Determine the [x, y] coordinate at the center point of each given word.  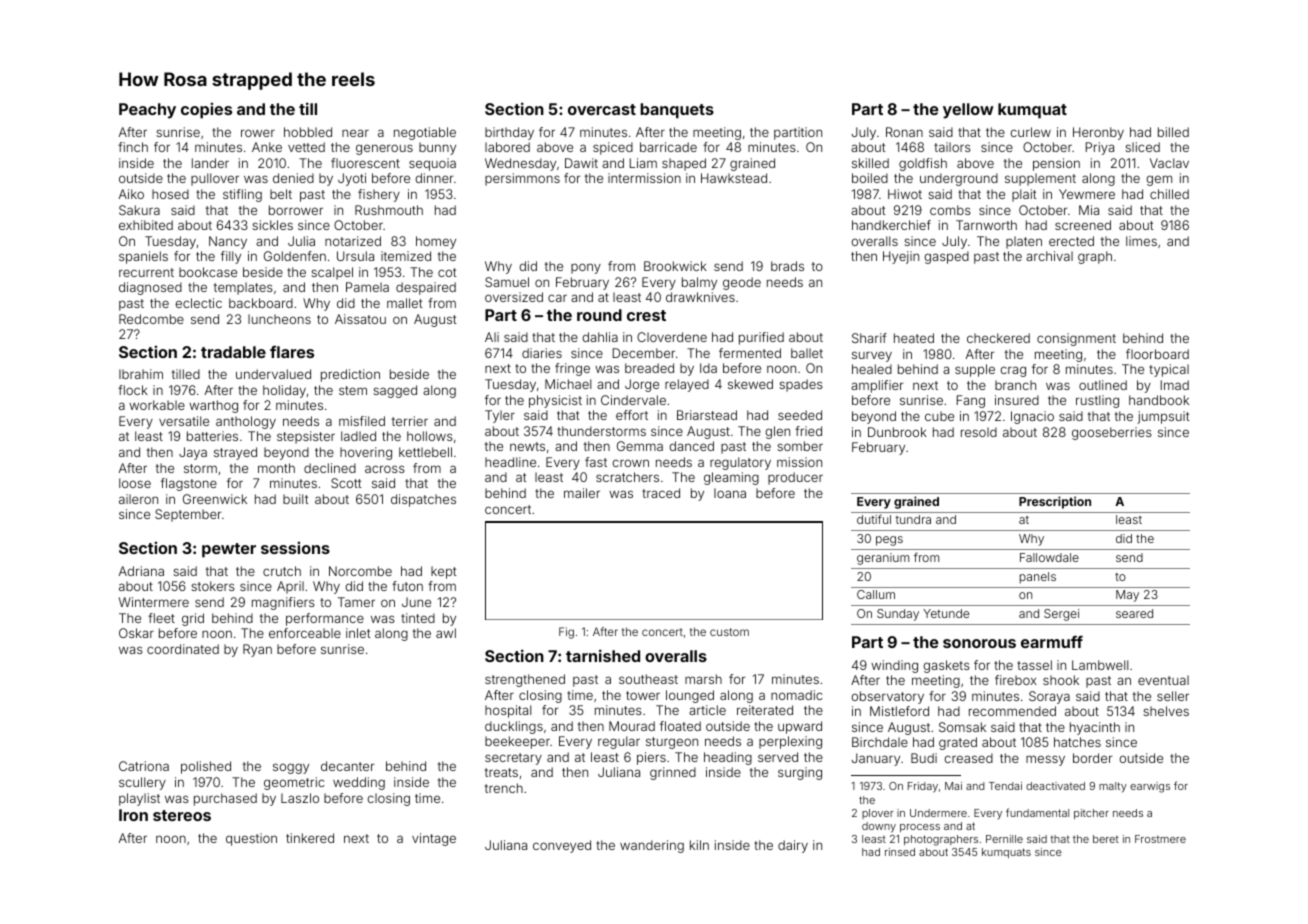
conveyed [562, 846]
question [251, 839]
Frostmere [1160, 839]
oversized [514, 297]
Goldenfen [295, 256]
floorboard [1157, 354]
